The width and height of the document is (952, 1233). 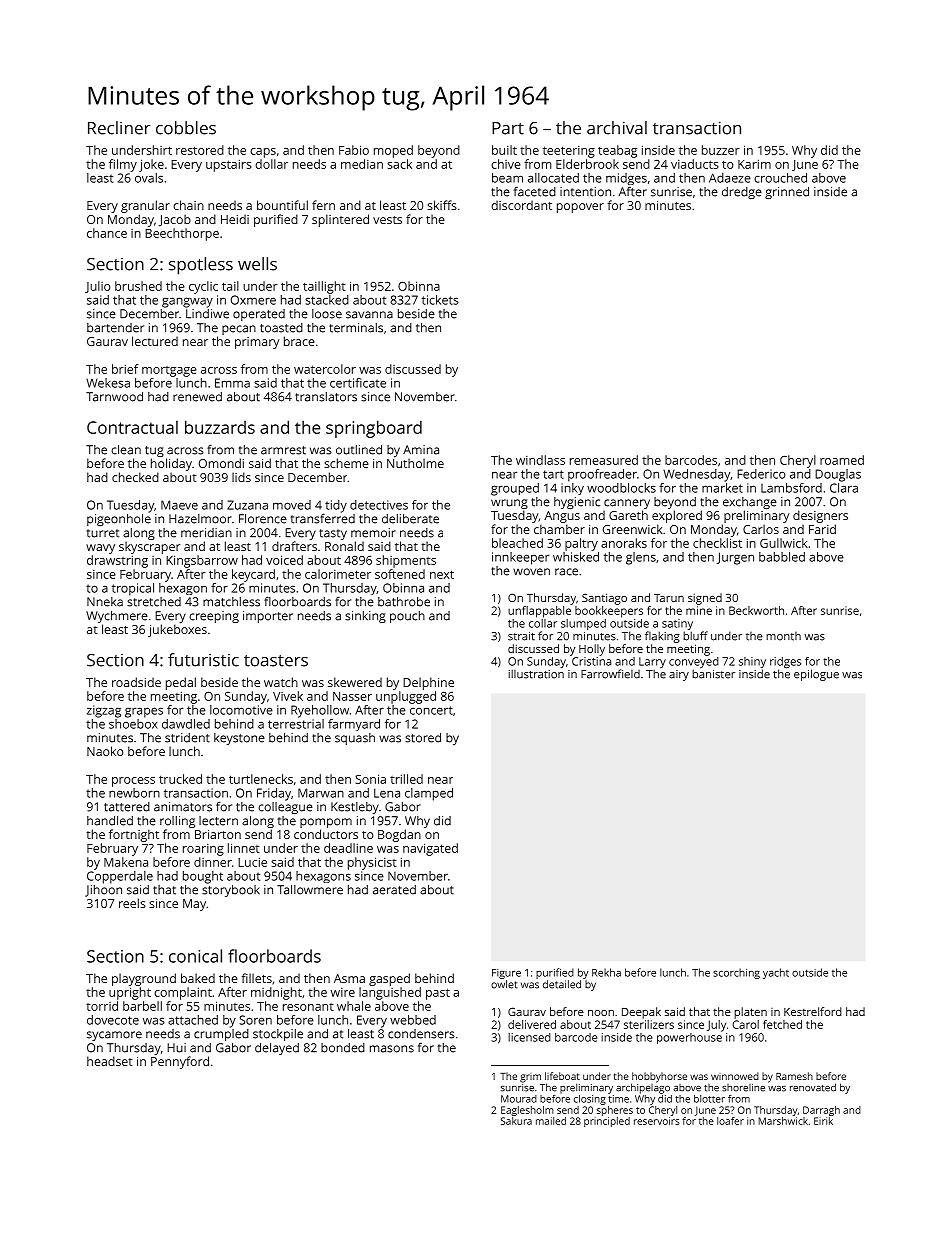 What do you see at coordinates (132, 903) in the document?
I see `reels` at bounding box center [132, 903].
